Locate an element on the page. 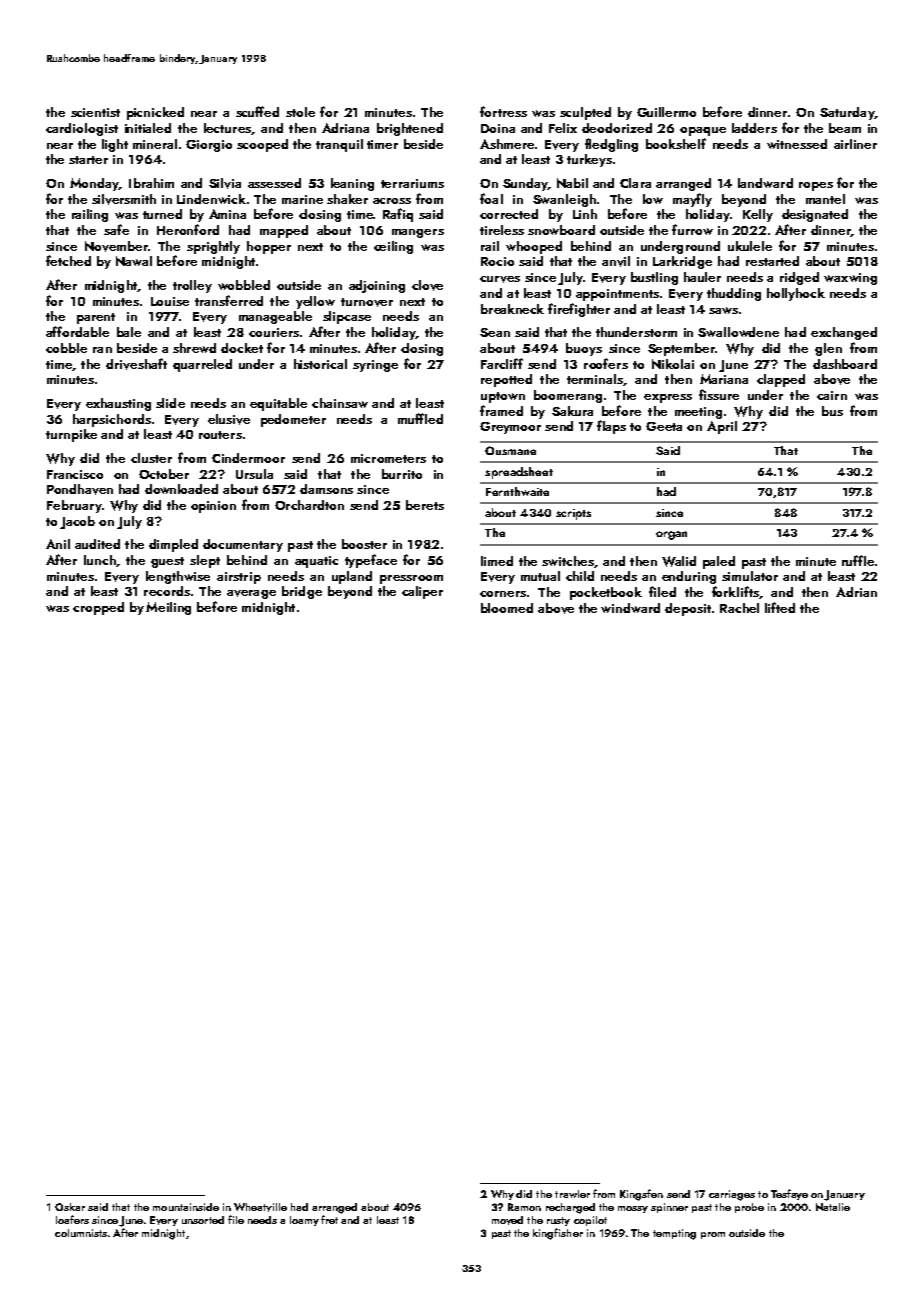 The image size is (924, 1308). lifted is located at coordinates (780, 607).
